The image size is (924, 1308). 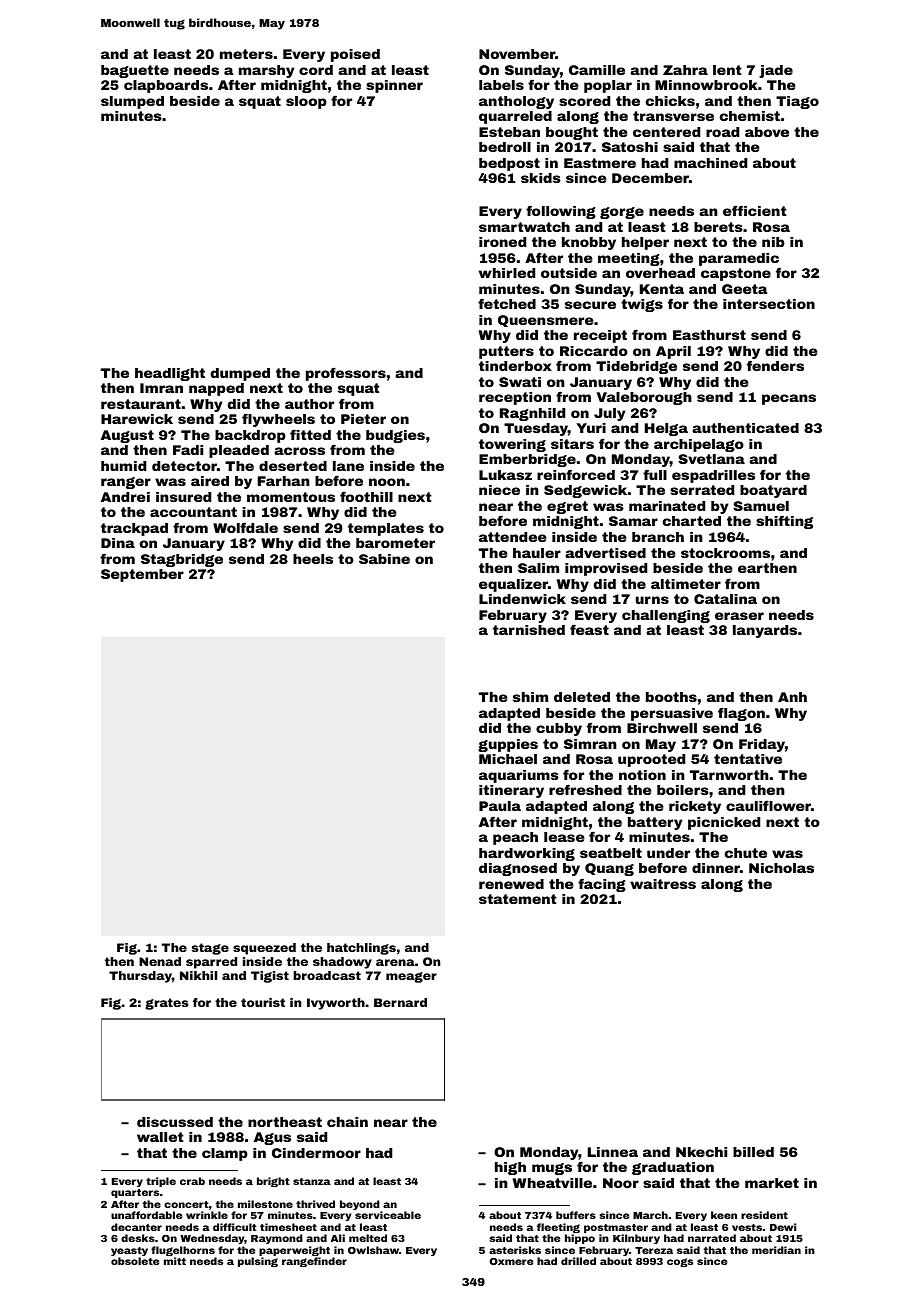 What do you see at coordinates (210, 949) in the image?
I see `stage` at bounding box center [210, 949].
